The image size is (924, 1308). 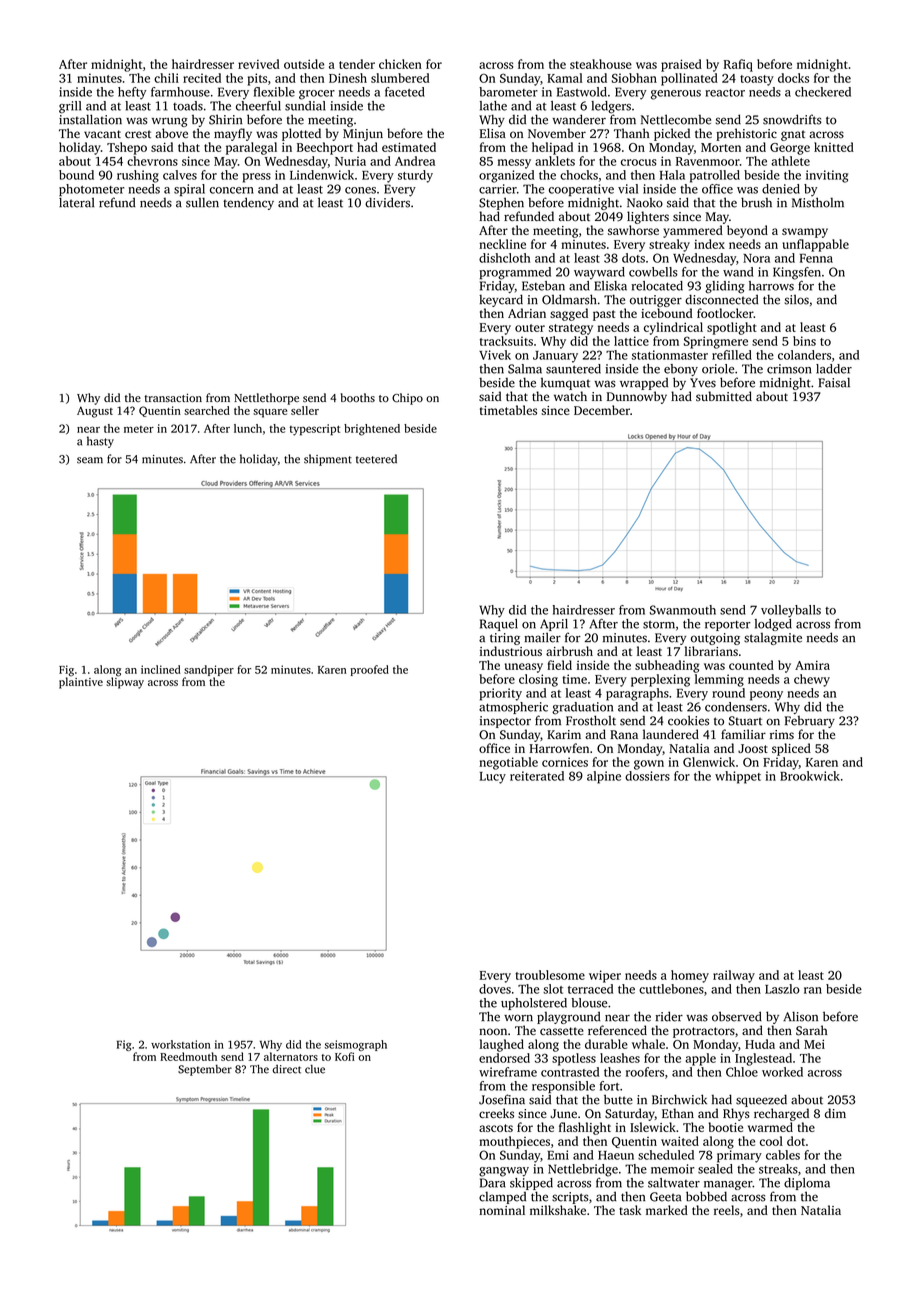 What do you see at coordinates (209, 670) in the screenshot?
I see `sandpiper` at bounding box center [209, 670].
